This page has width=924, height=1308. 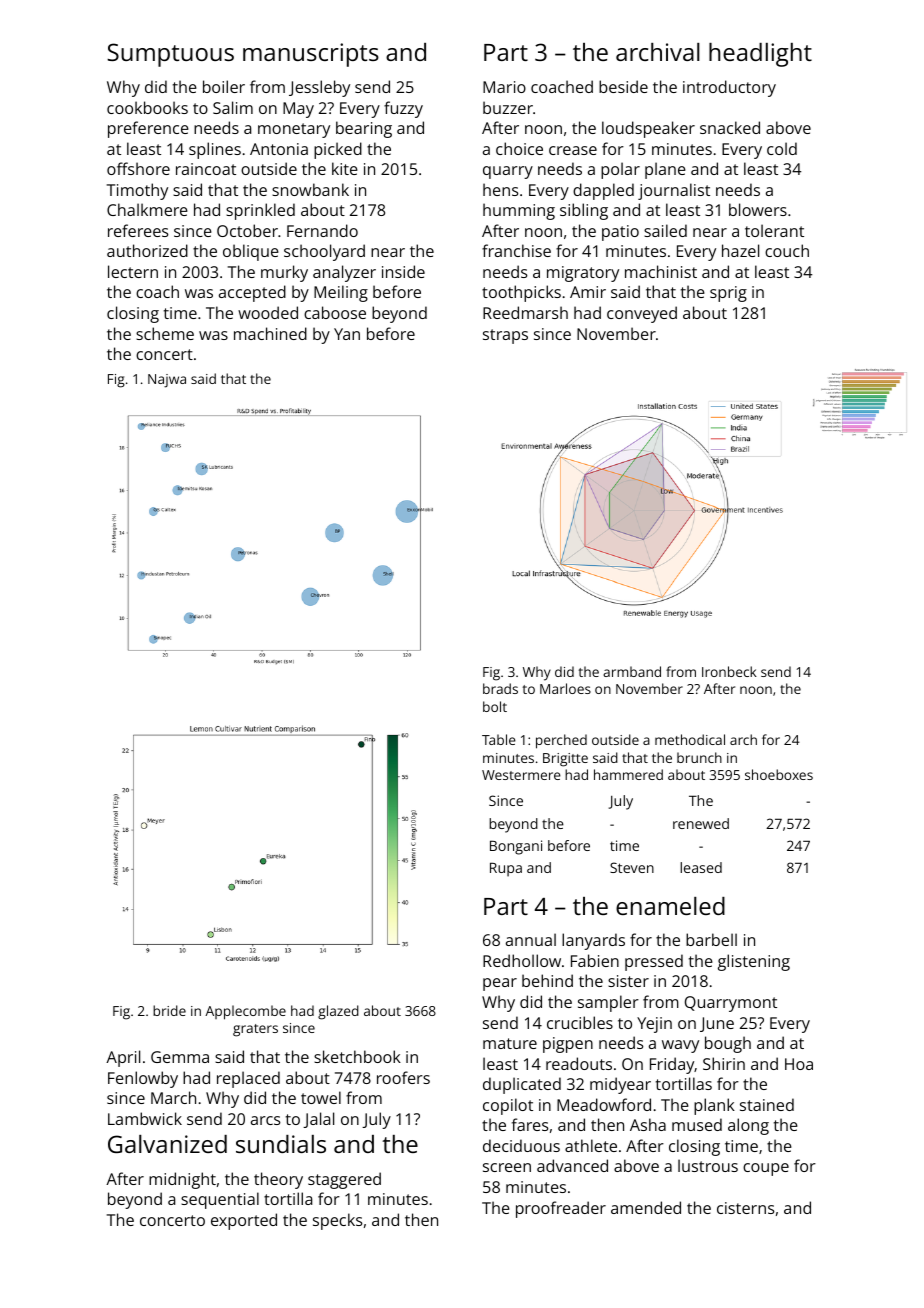 What do you see at coordinates (760, 55) in the page?
I see `headlight` at bounding box center [760, 55].
